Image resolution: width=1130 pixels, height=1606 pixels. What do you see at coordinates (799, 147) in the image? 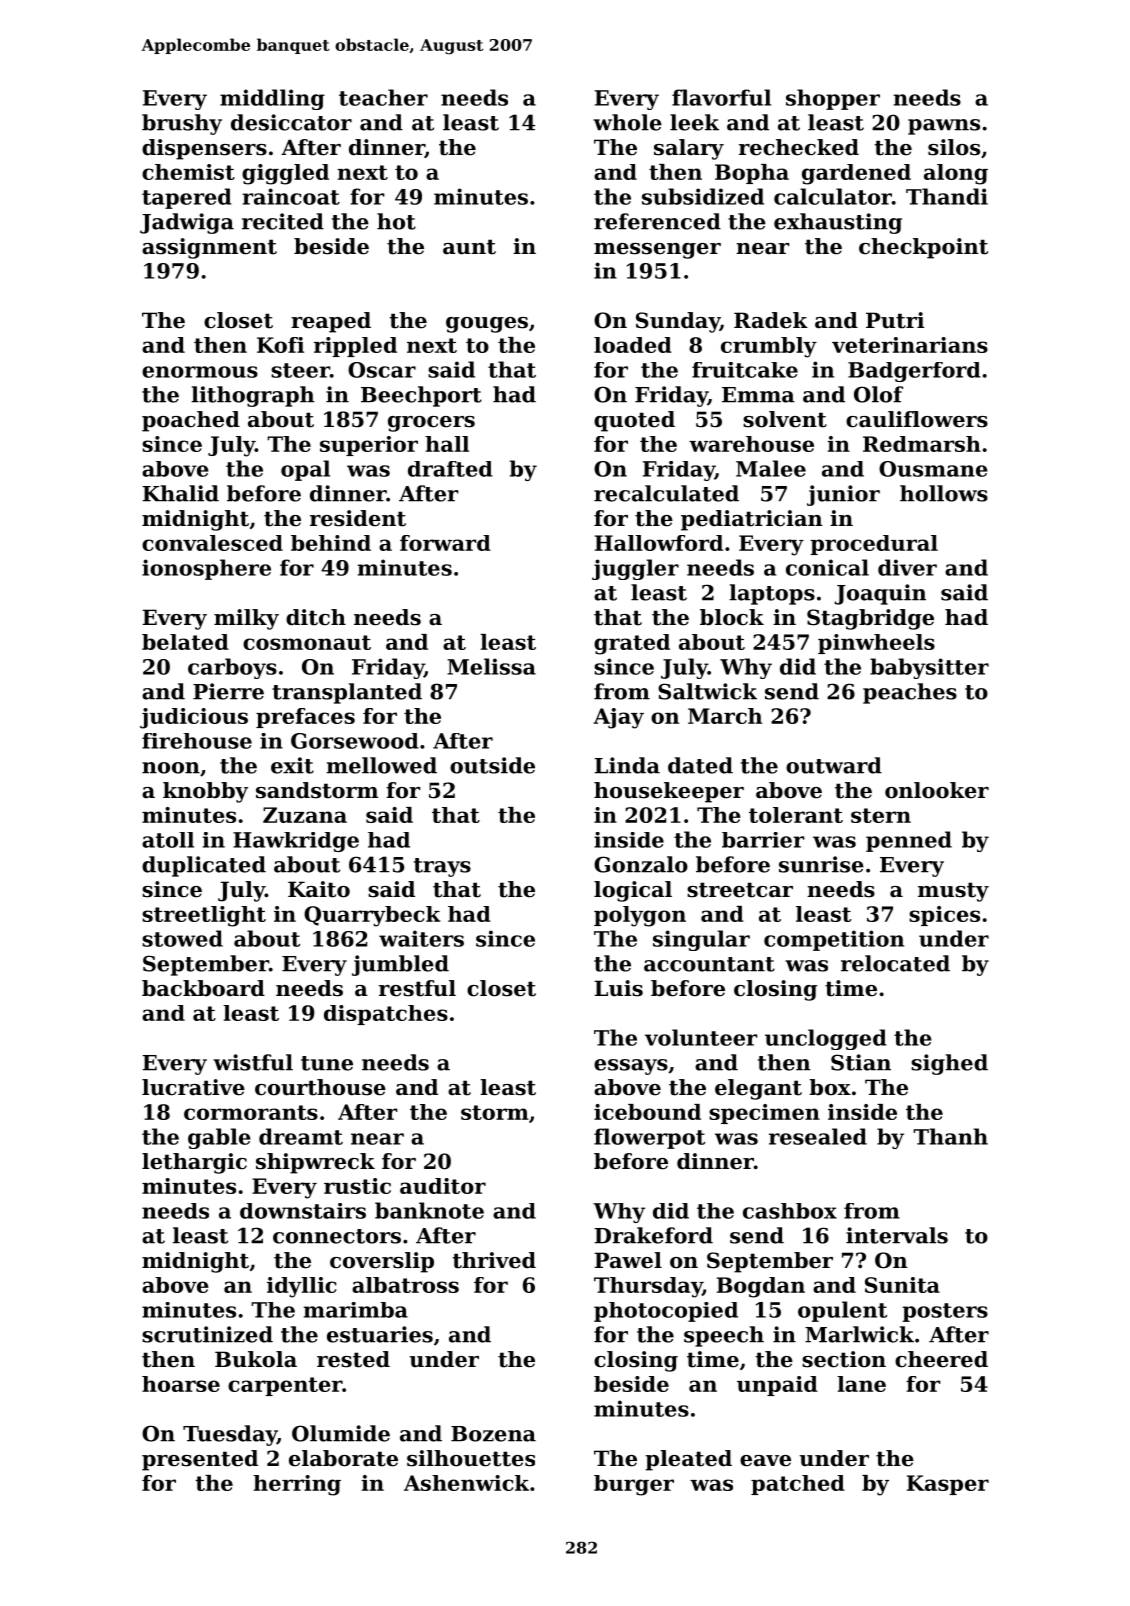
I see `rechecked` at bounding box center [799, 147].
